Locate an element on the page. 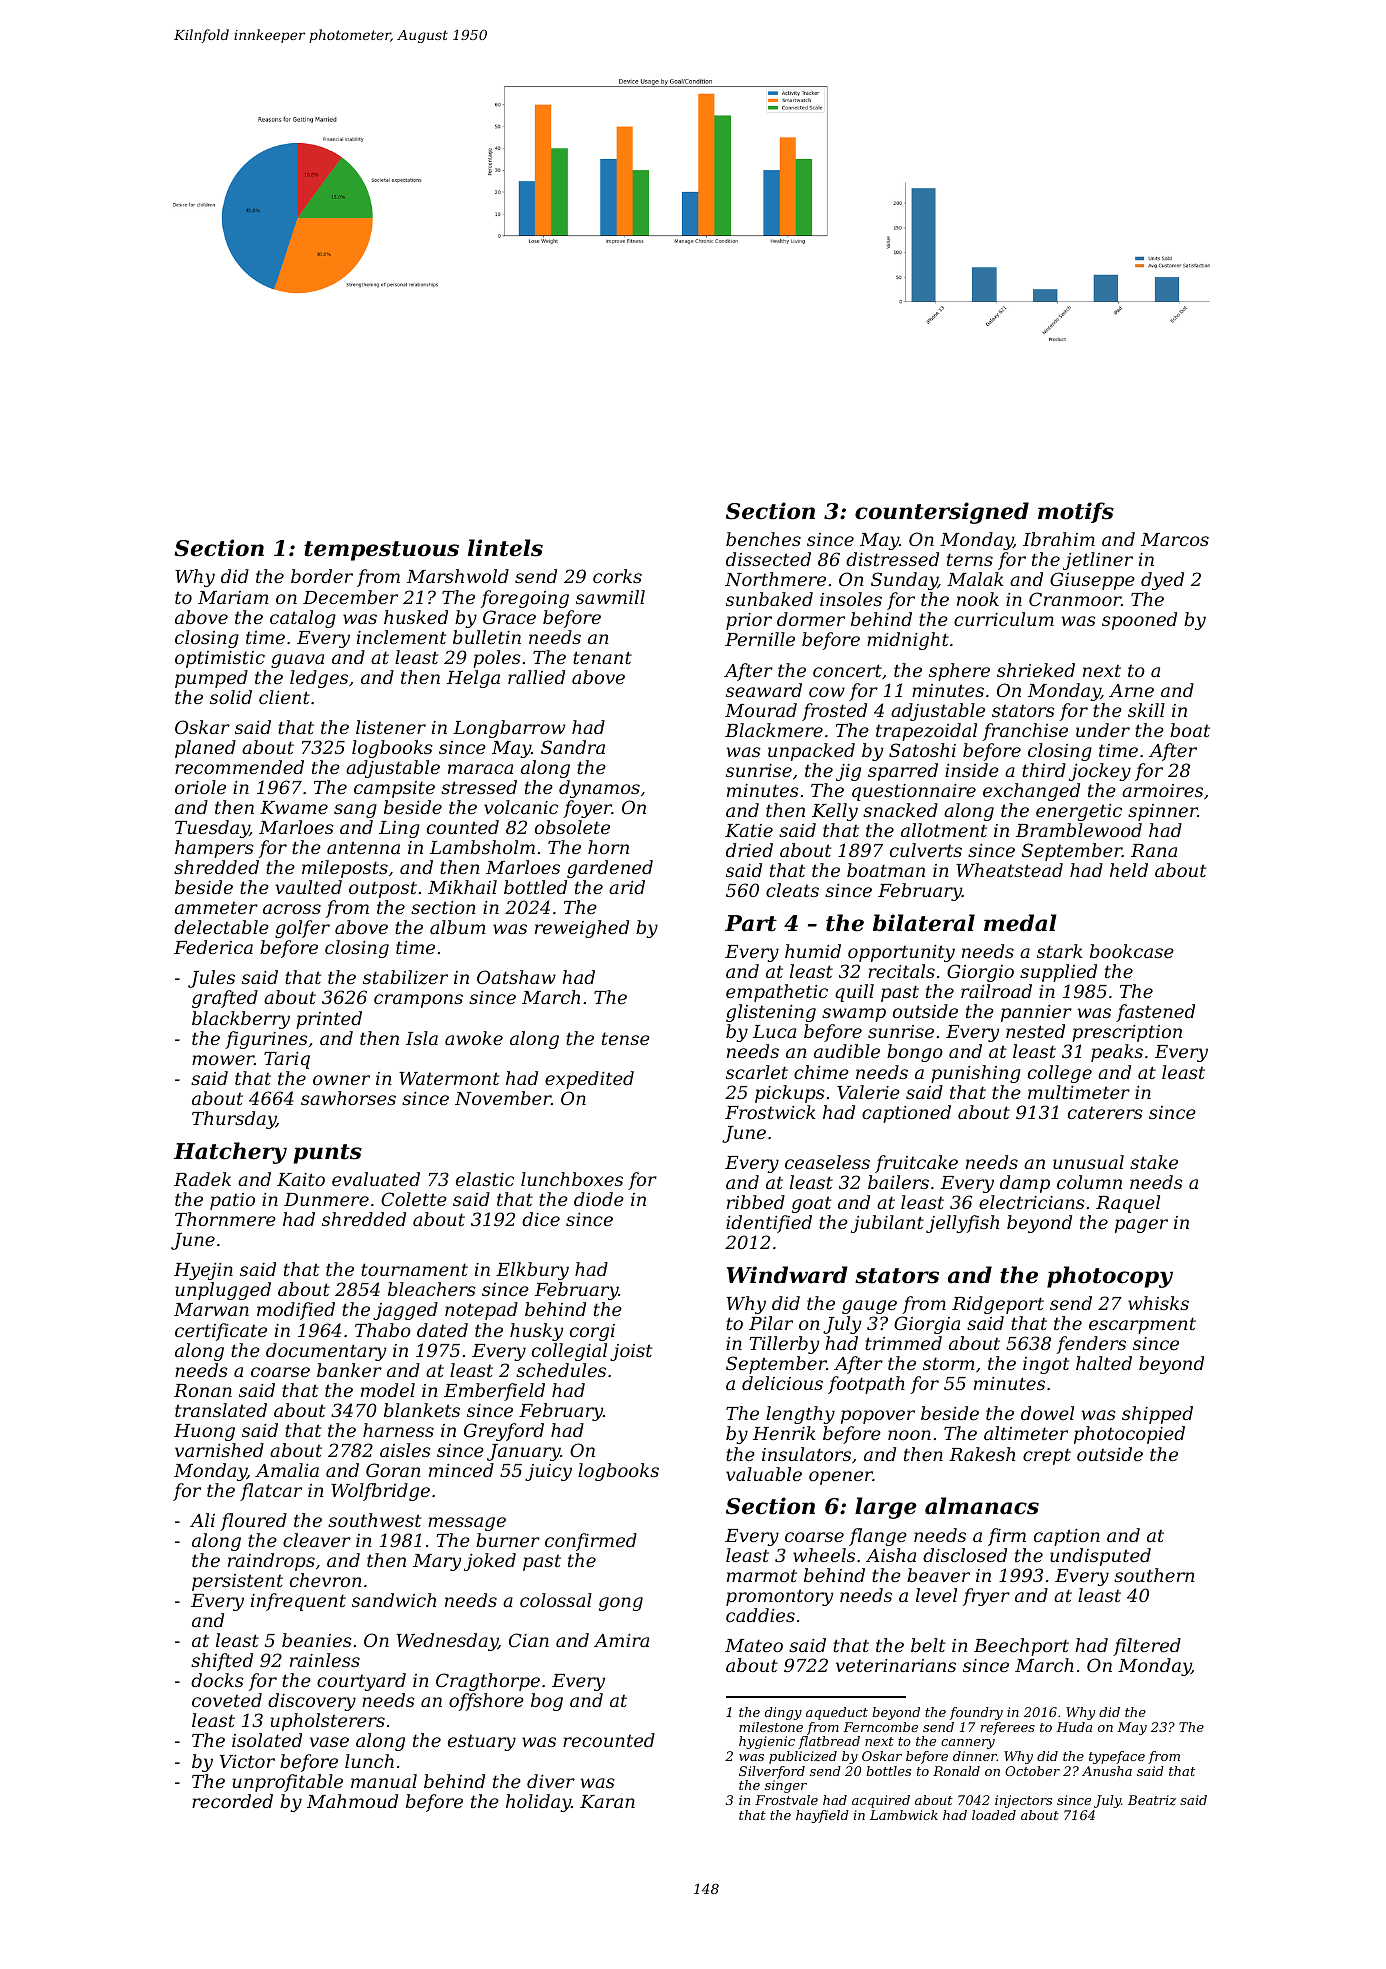 Image resolution: width=1386 pixels, height=1969 pixels. dingy is located at coordinates (783, 1713).
